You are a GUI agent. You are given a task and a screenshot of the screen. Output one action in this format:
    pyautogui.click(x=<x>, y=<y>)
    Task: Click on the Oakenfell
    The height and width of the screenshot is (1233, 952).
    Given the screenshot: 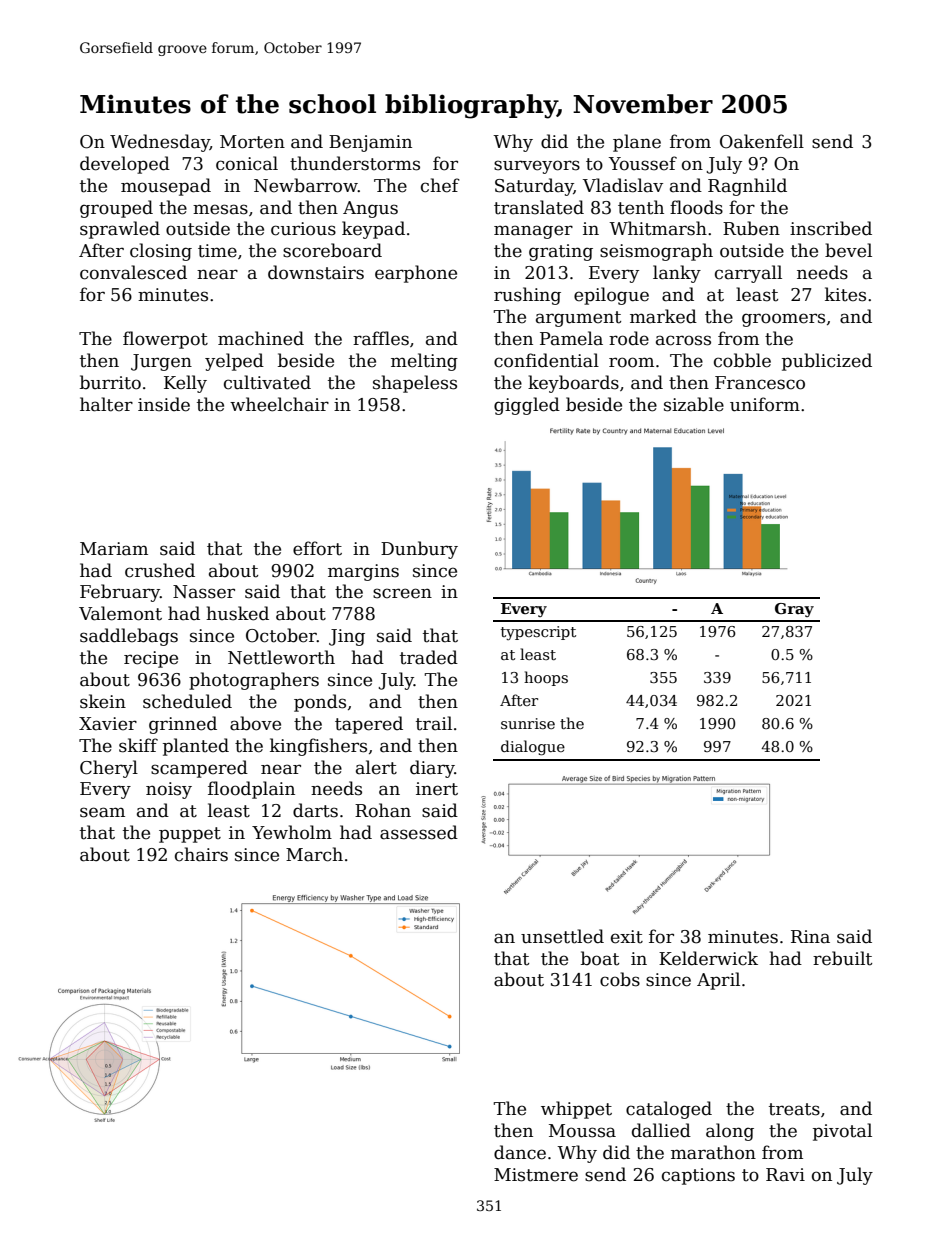 What is the action you would take?
    pyautogui.click(x=762, y=141)
